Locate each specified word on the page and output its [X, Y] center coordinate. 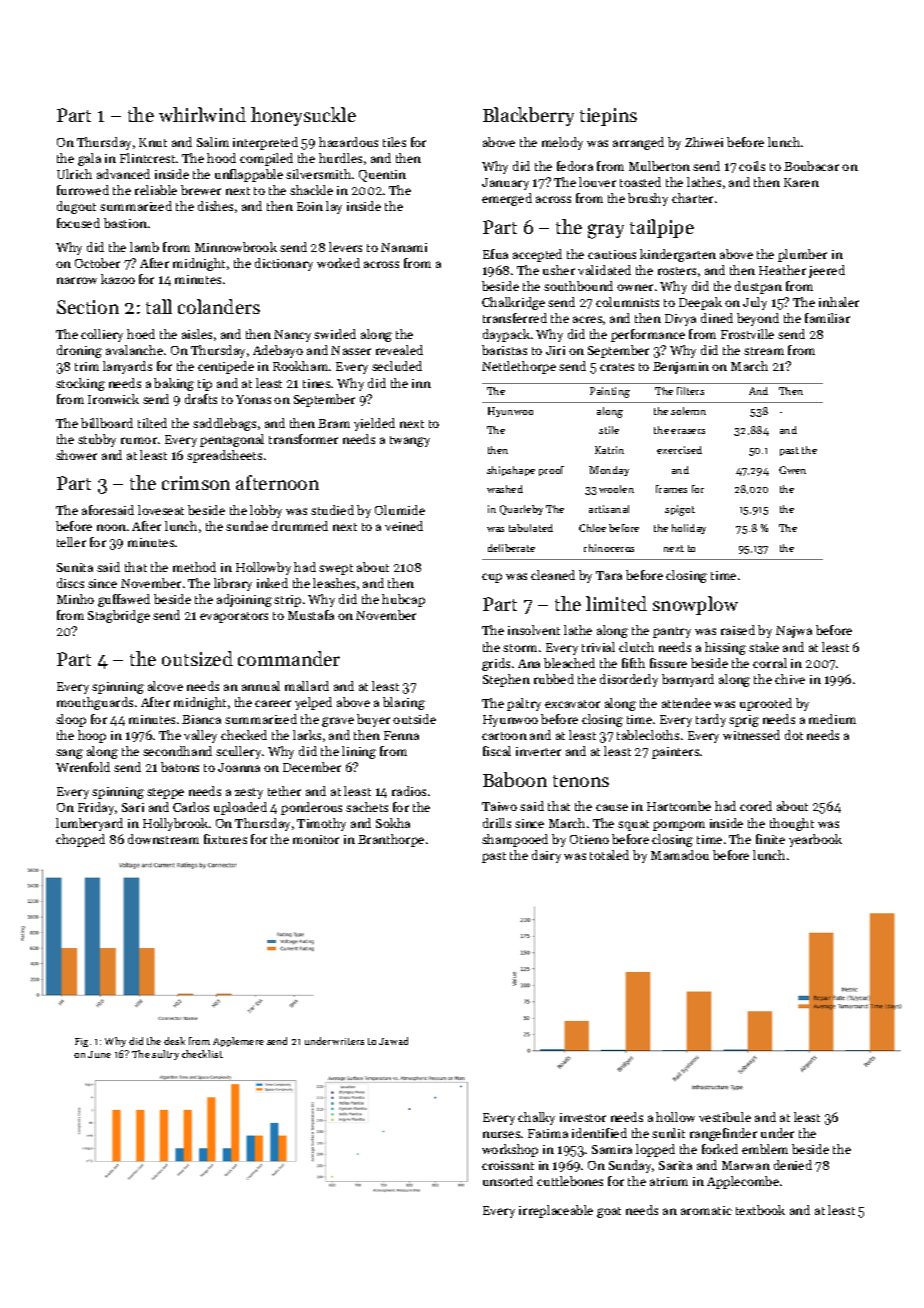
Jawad [393, 1041]
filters [690, 391]
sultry [165, 1055]
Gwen [792, 470]
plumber [802, 255]
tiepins [608, 117]
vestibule [725, 1117]
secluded [397, 366]
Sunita [75, 567]
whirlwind [202, 114]
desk [174, 1041]
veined [404, 526]
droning [79, 351]
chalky [536, 1118]
